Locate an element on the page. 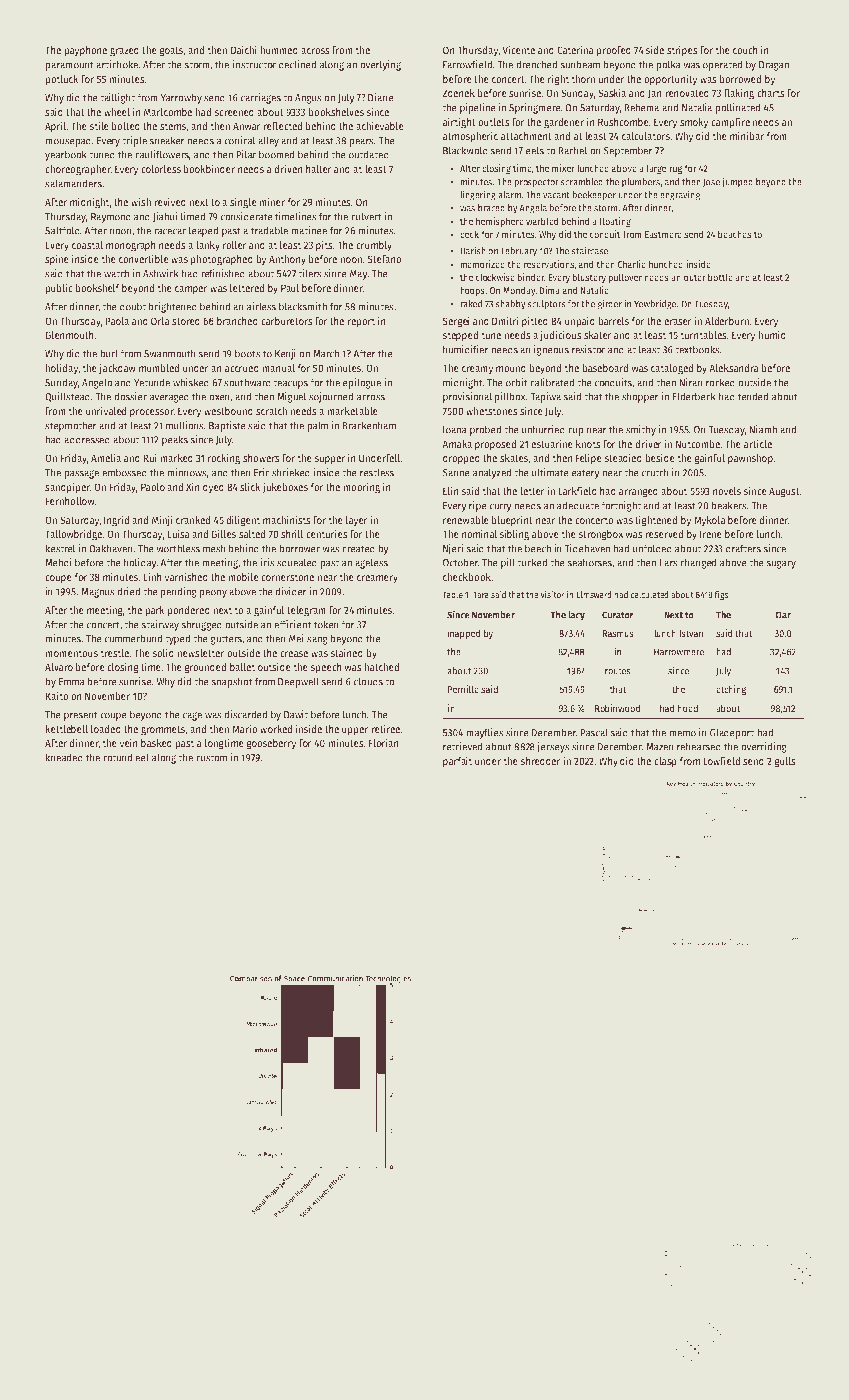 This image has height=1400, width=849. couch is located at coordinates (745, 50).
